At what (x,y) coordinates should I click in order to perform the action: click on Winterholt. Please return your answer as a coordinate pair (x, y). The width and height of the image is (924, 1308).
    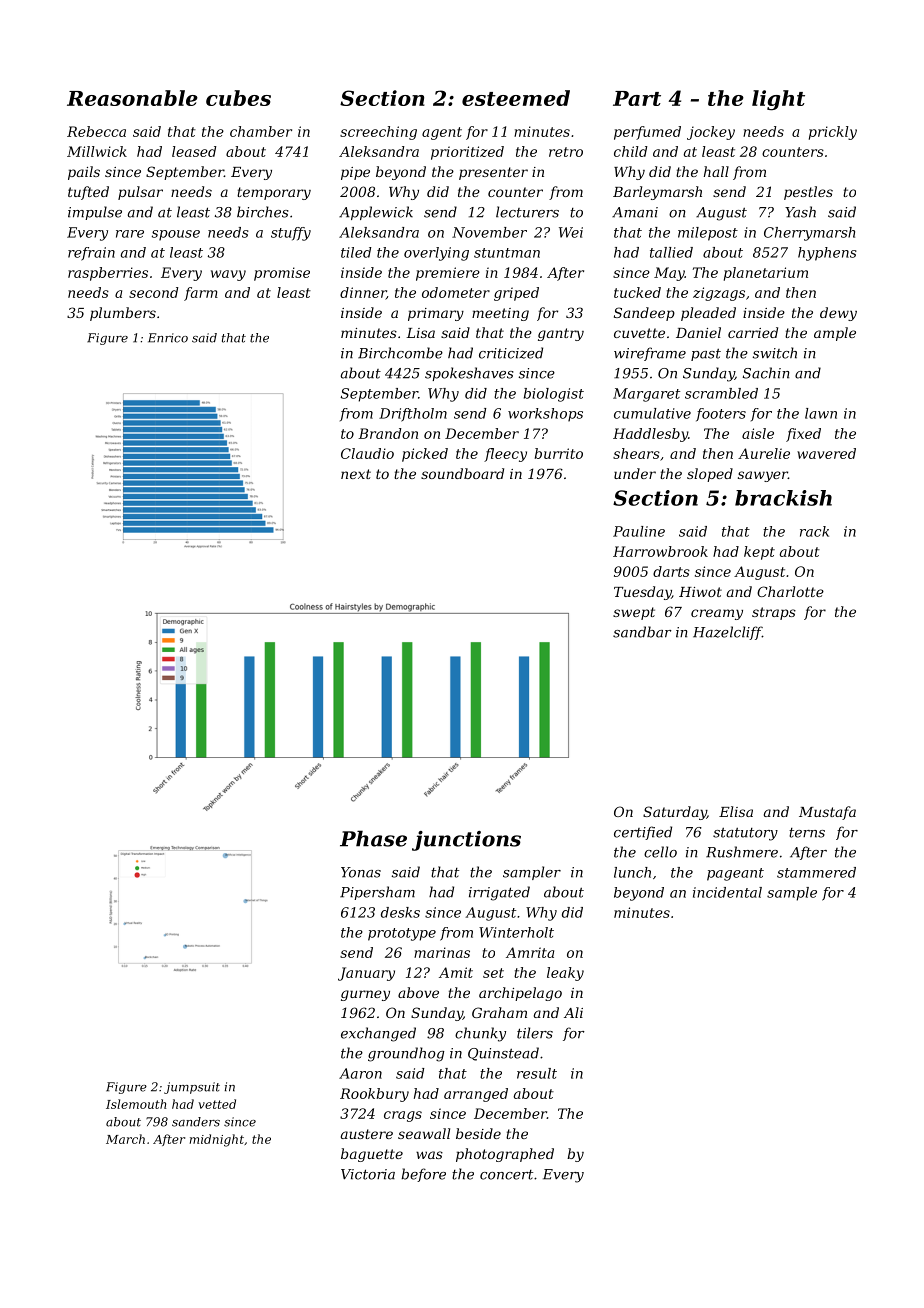
    Looking at the image, I should click on (516, 932).
